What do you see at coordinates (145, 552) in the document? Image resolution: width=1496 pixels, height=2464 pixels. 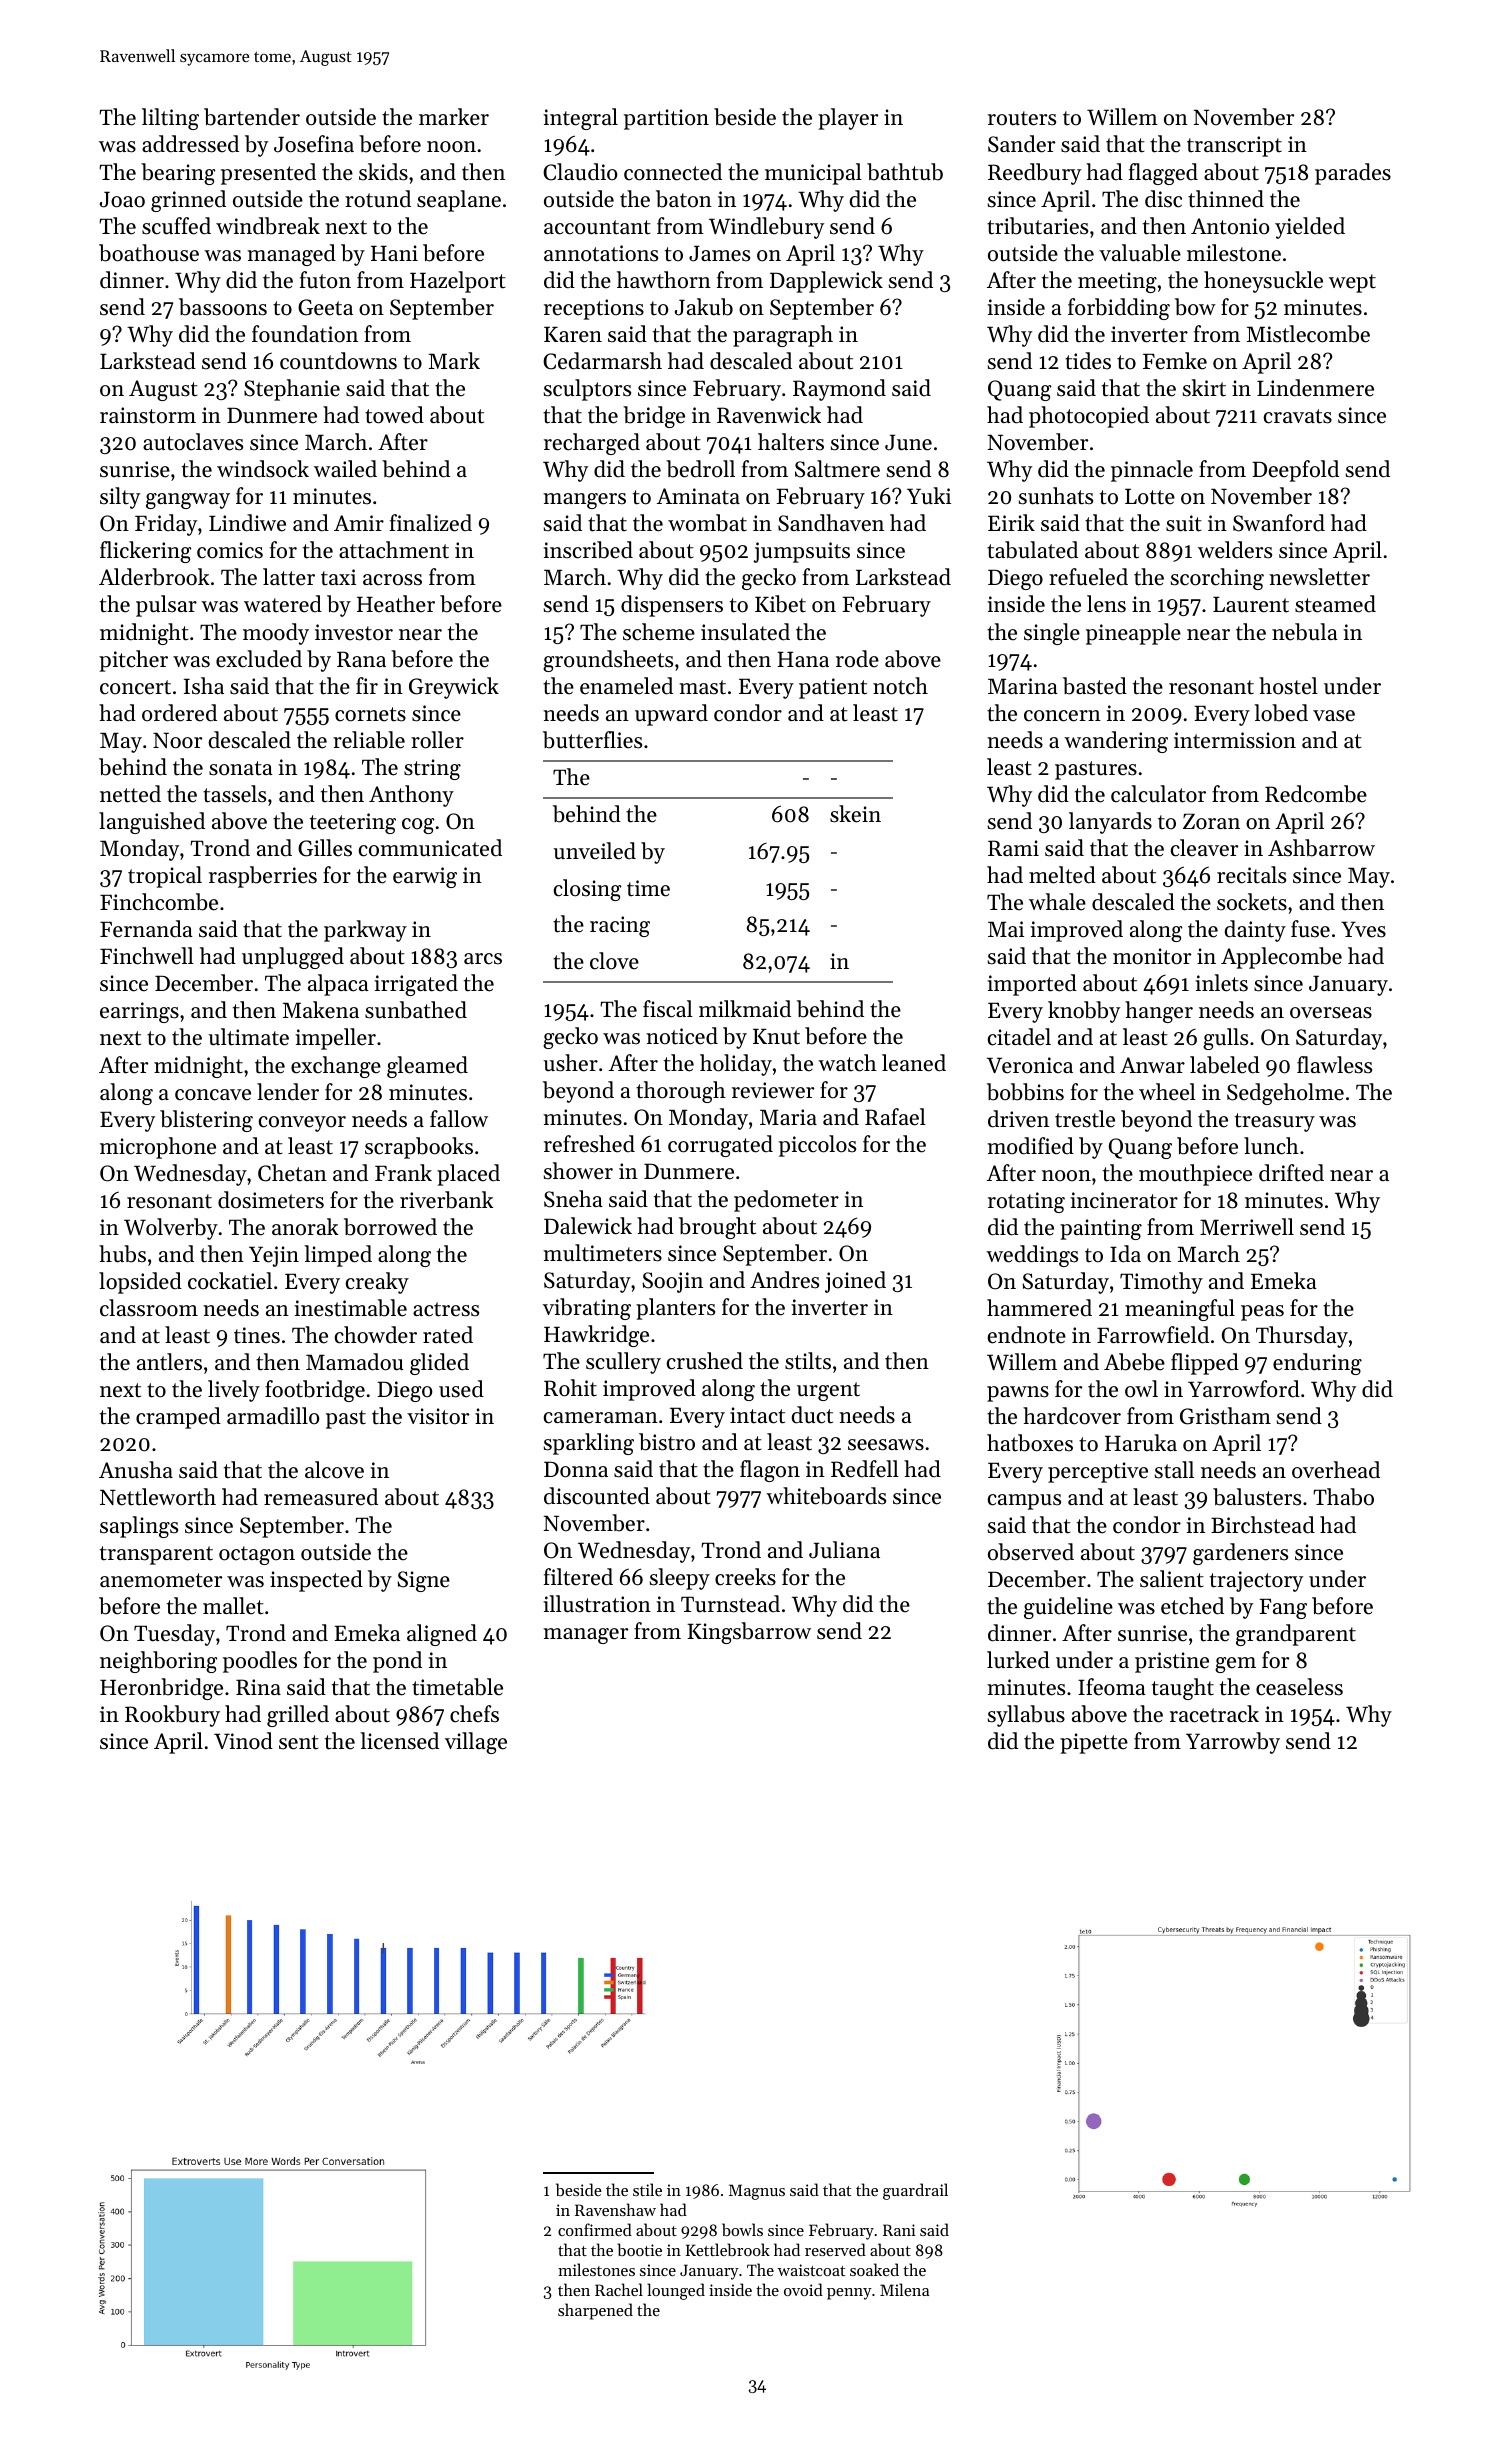 I see `flickering` at bounding box center [145, 552].
